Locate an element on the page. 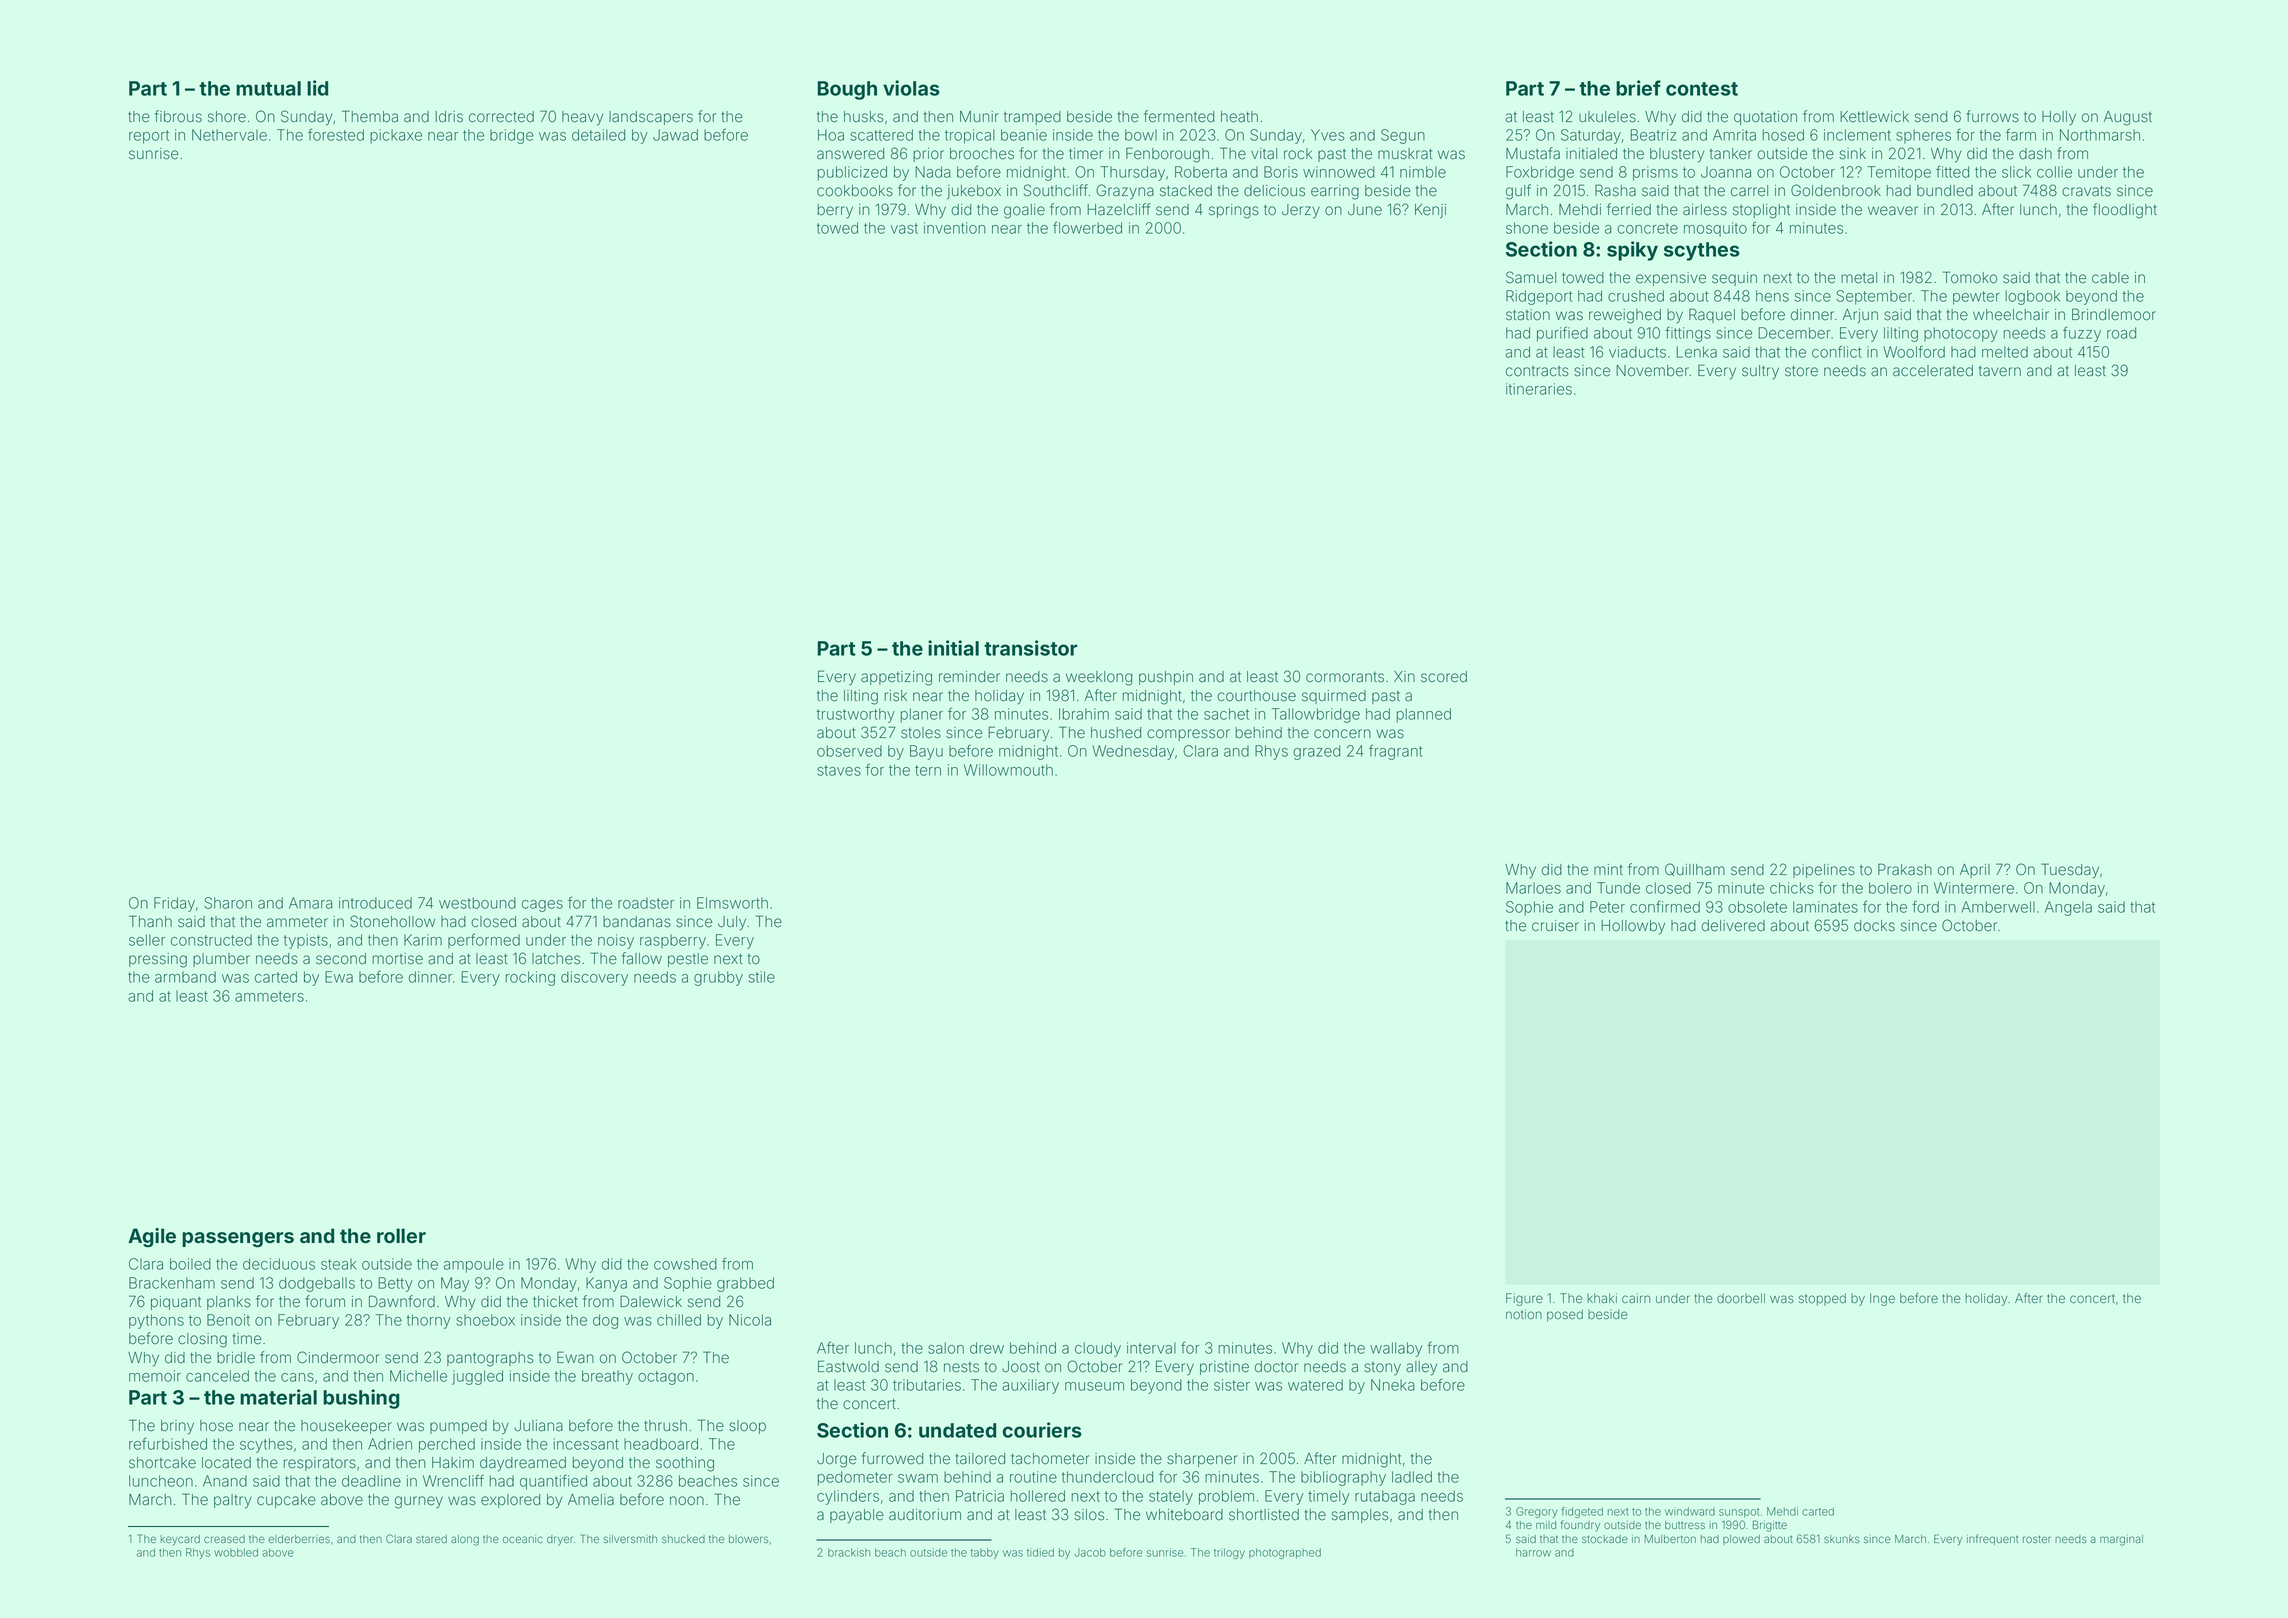  transistor is located at coordinates (1030, 648).
